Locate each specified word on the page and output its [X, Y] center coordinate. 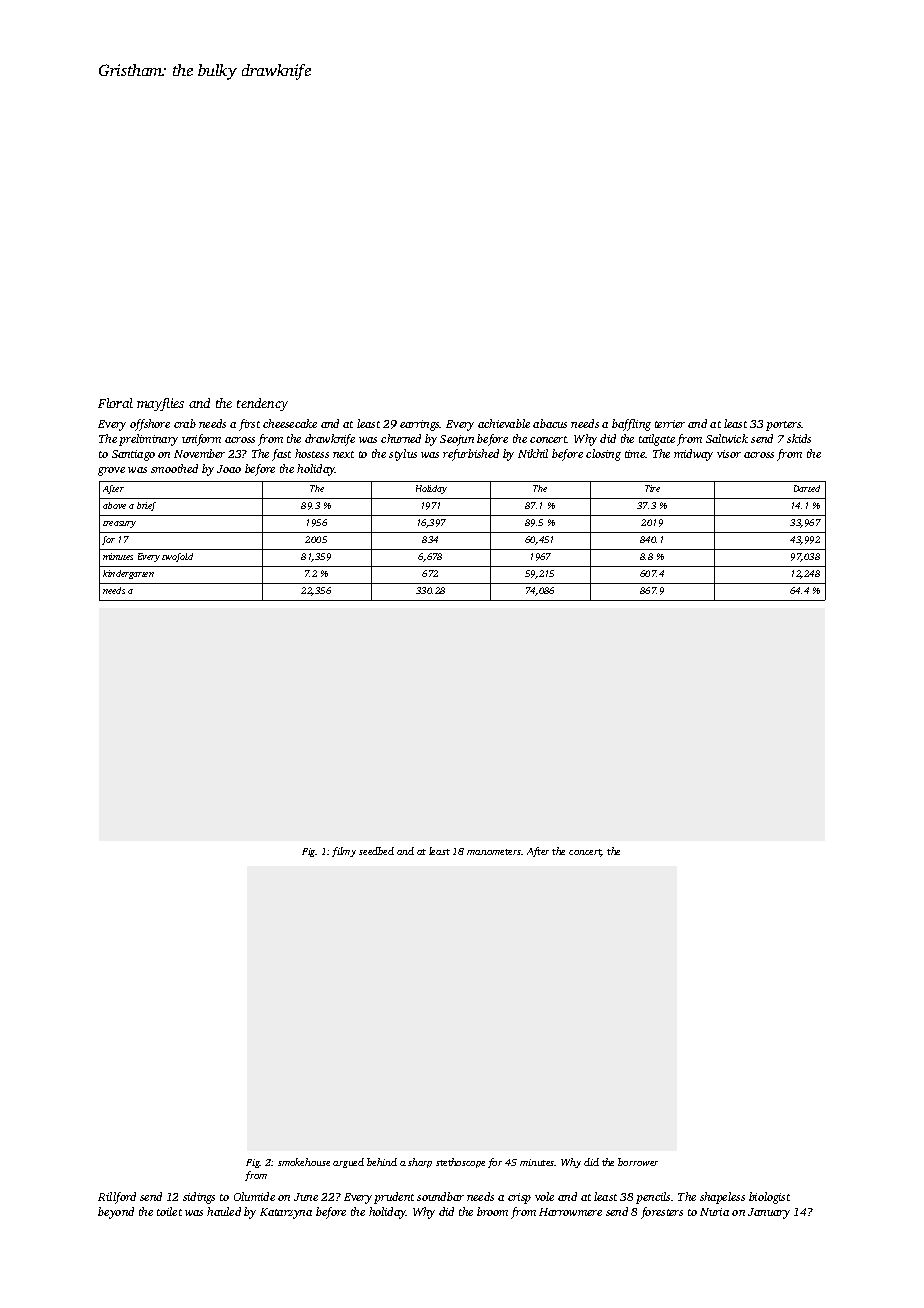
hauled [224, 1211]
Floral [115, 403]
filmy [344, 852]
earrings [420, 425]
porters [784, 426]
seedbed [376, 851]
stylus [403, 455]
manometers [494, 852]
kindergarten [128, 574]
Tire [652, 488]
